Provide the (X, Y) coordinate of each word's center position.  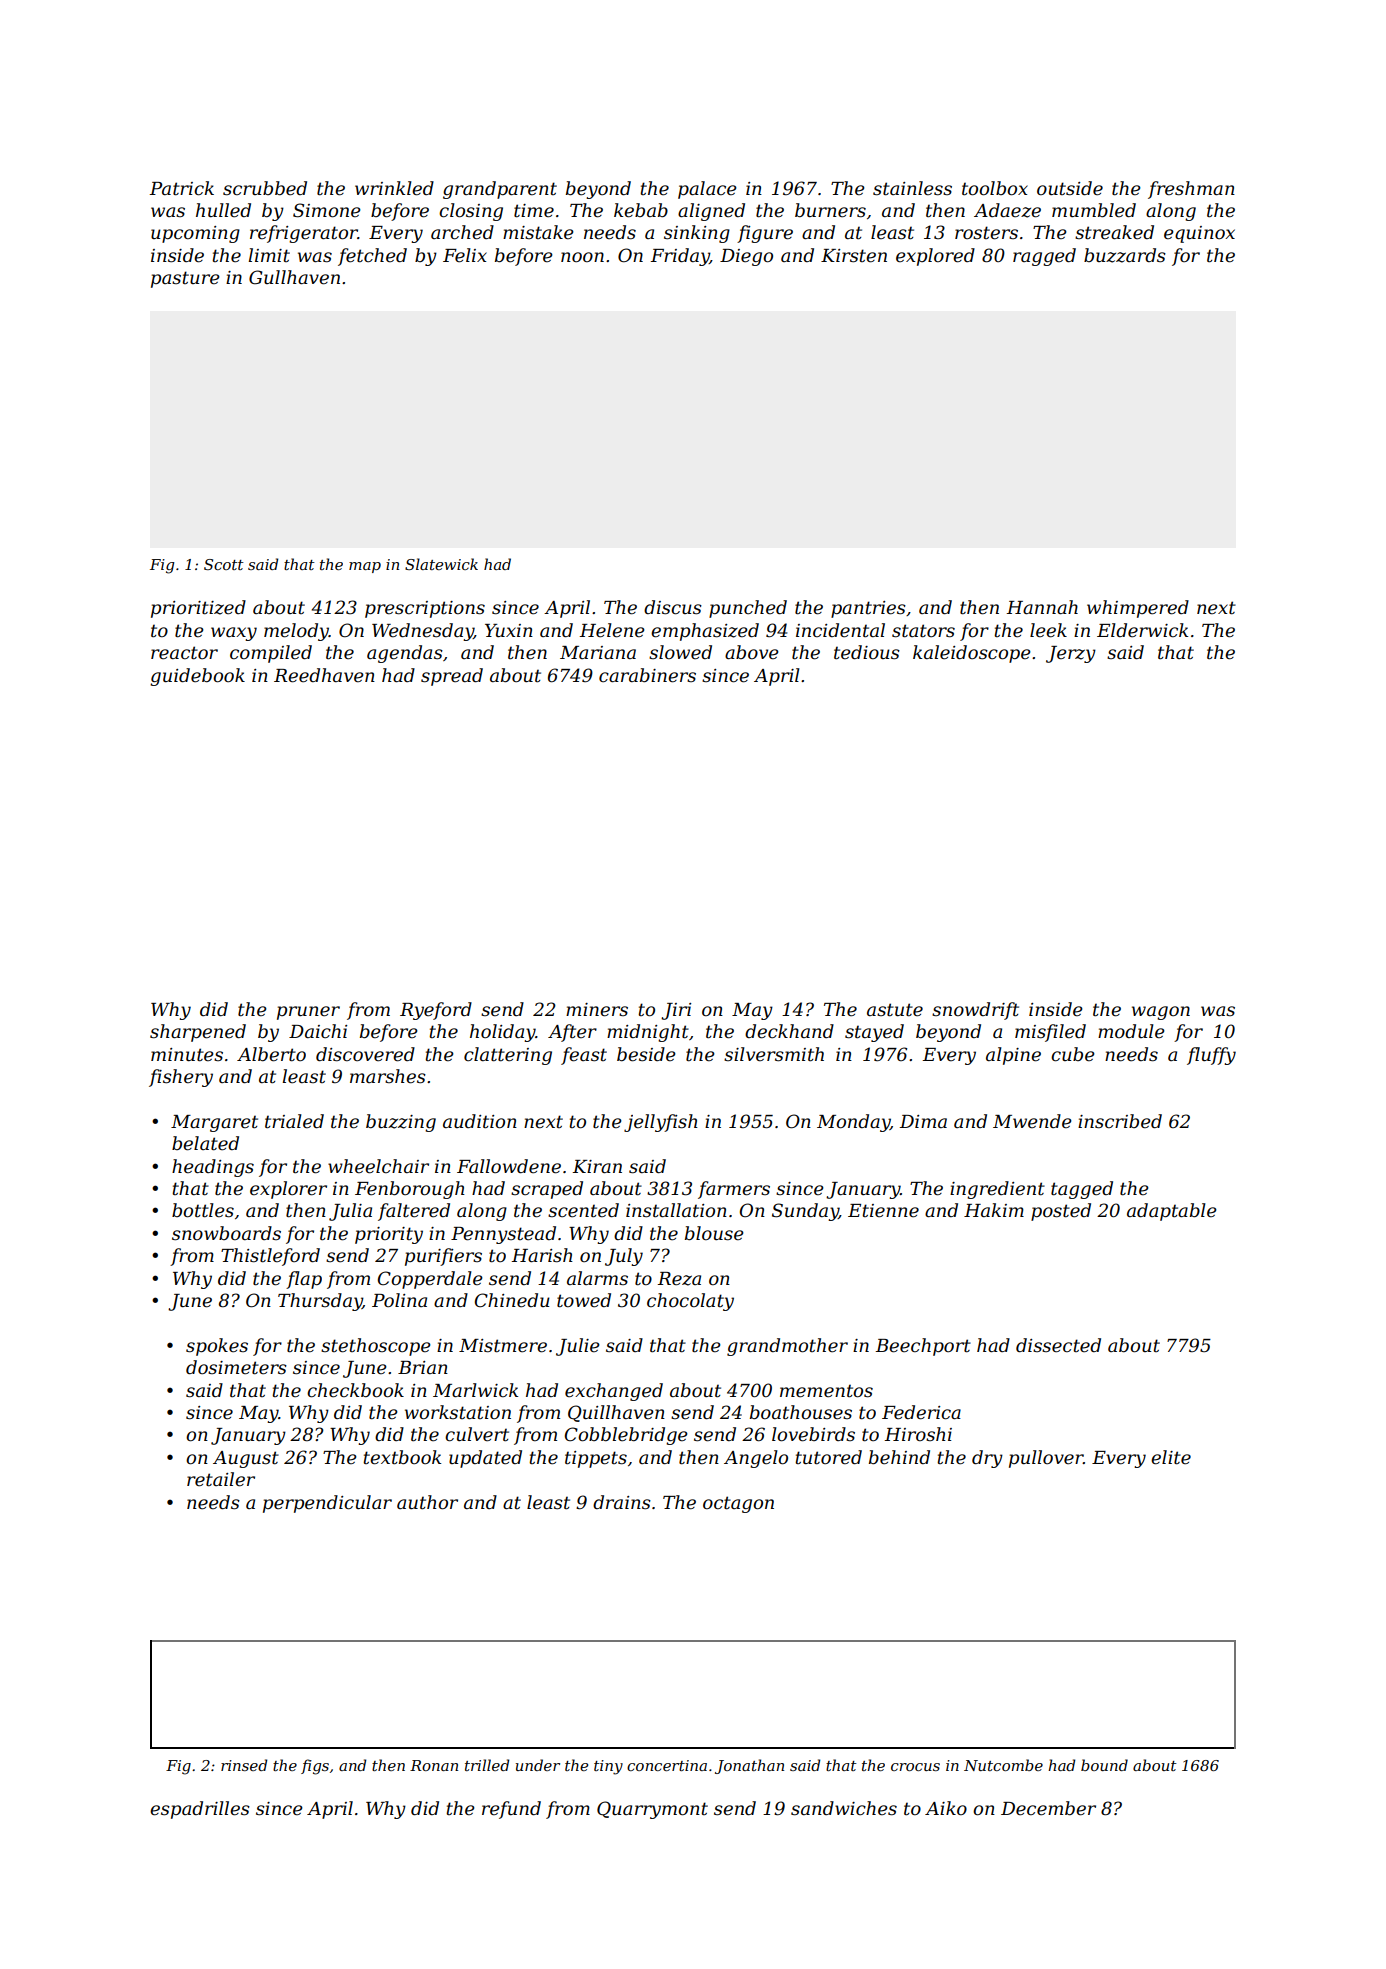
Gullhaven (294, 277)
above (752, 652)
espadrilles (200, 1810)
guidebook (197, 677)
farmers (734, 1190)
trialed (294, 1121)
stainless (912, 188)
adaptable (1172, 1212)
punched (748, 609)
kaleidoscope (972, 654)
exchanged (614, 1392)
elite (1171, 1457)
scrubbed (265, 188)
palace (707, 190)
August (246, 1459)
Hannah (1042, 607)
